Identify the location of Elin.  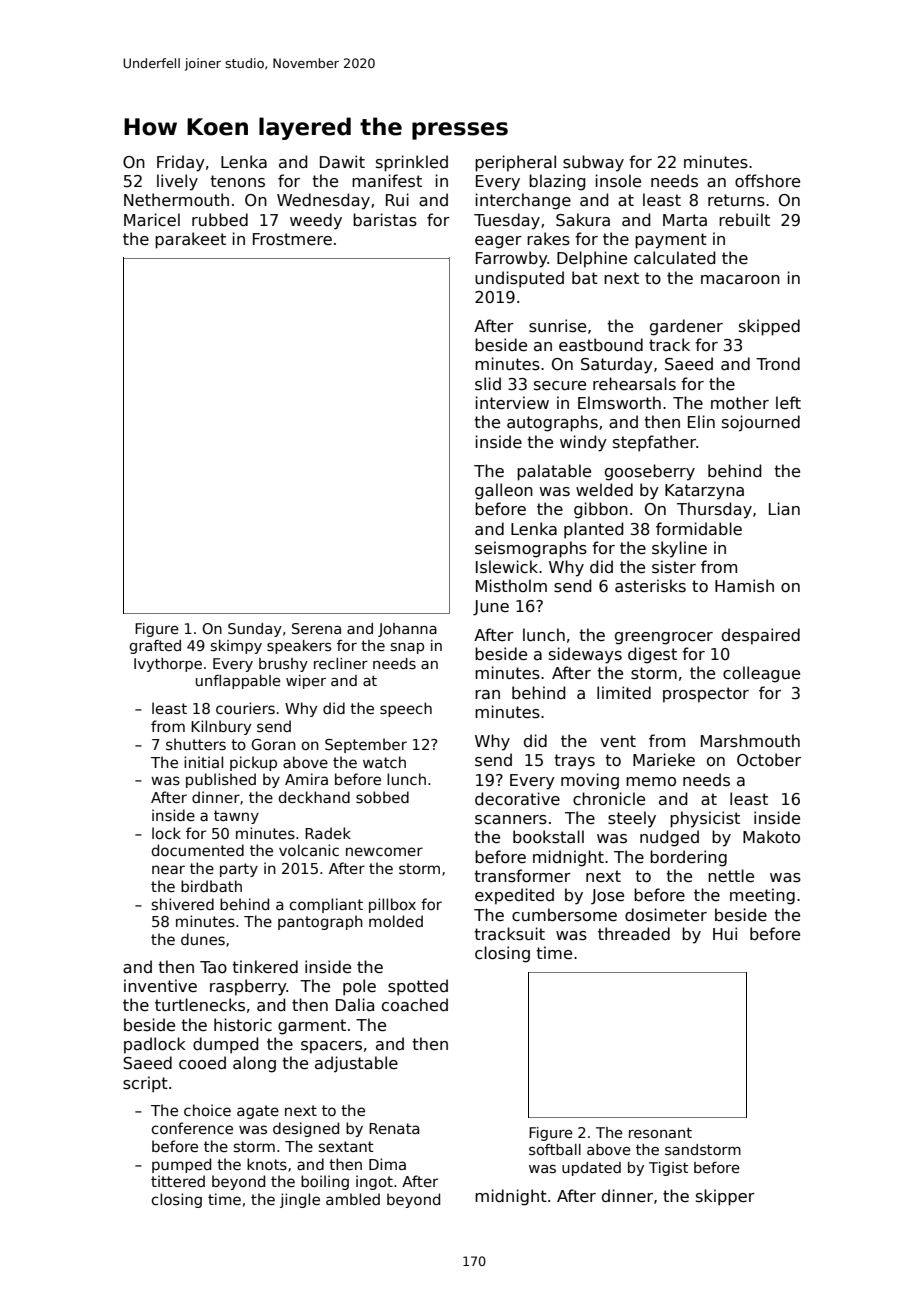
(701, 421).
